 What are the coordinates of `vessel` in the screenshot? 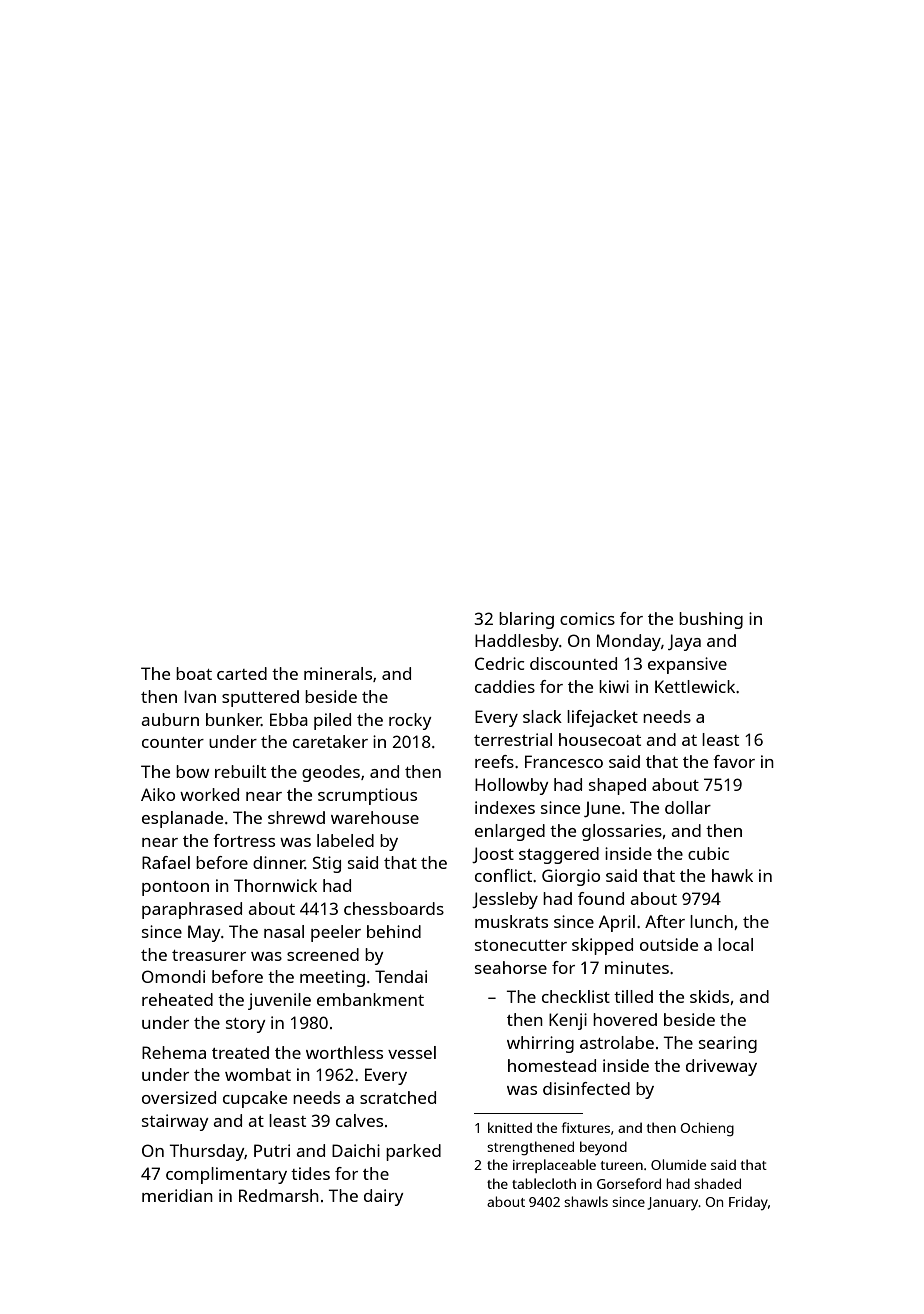 It's located at (412, 1052).
